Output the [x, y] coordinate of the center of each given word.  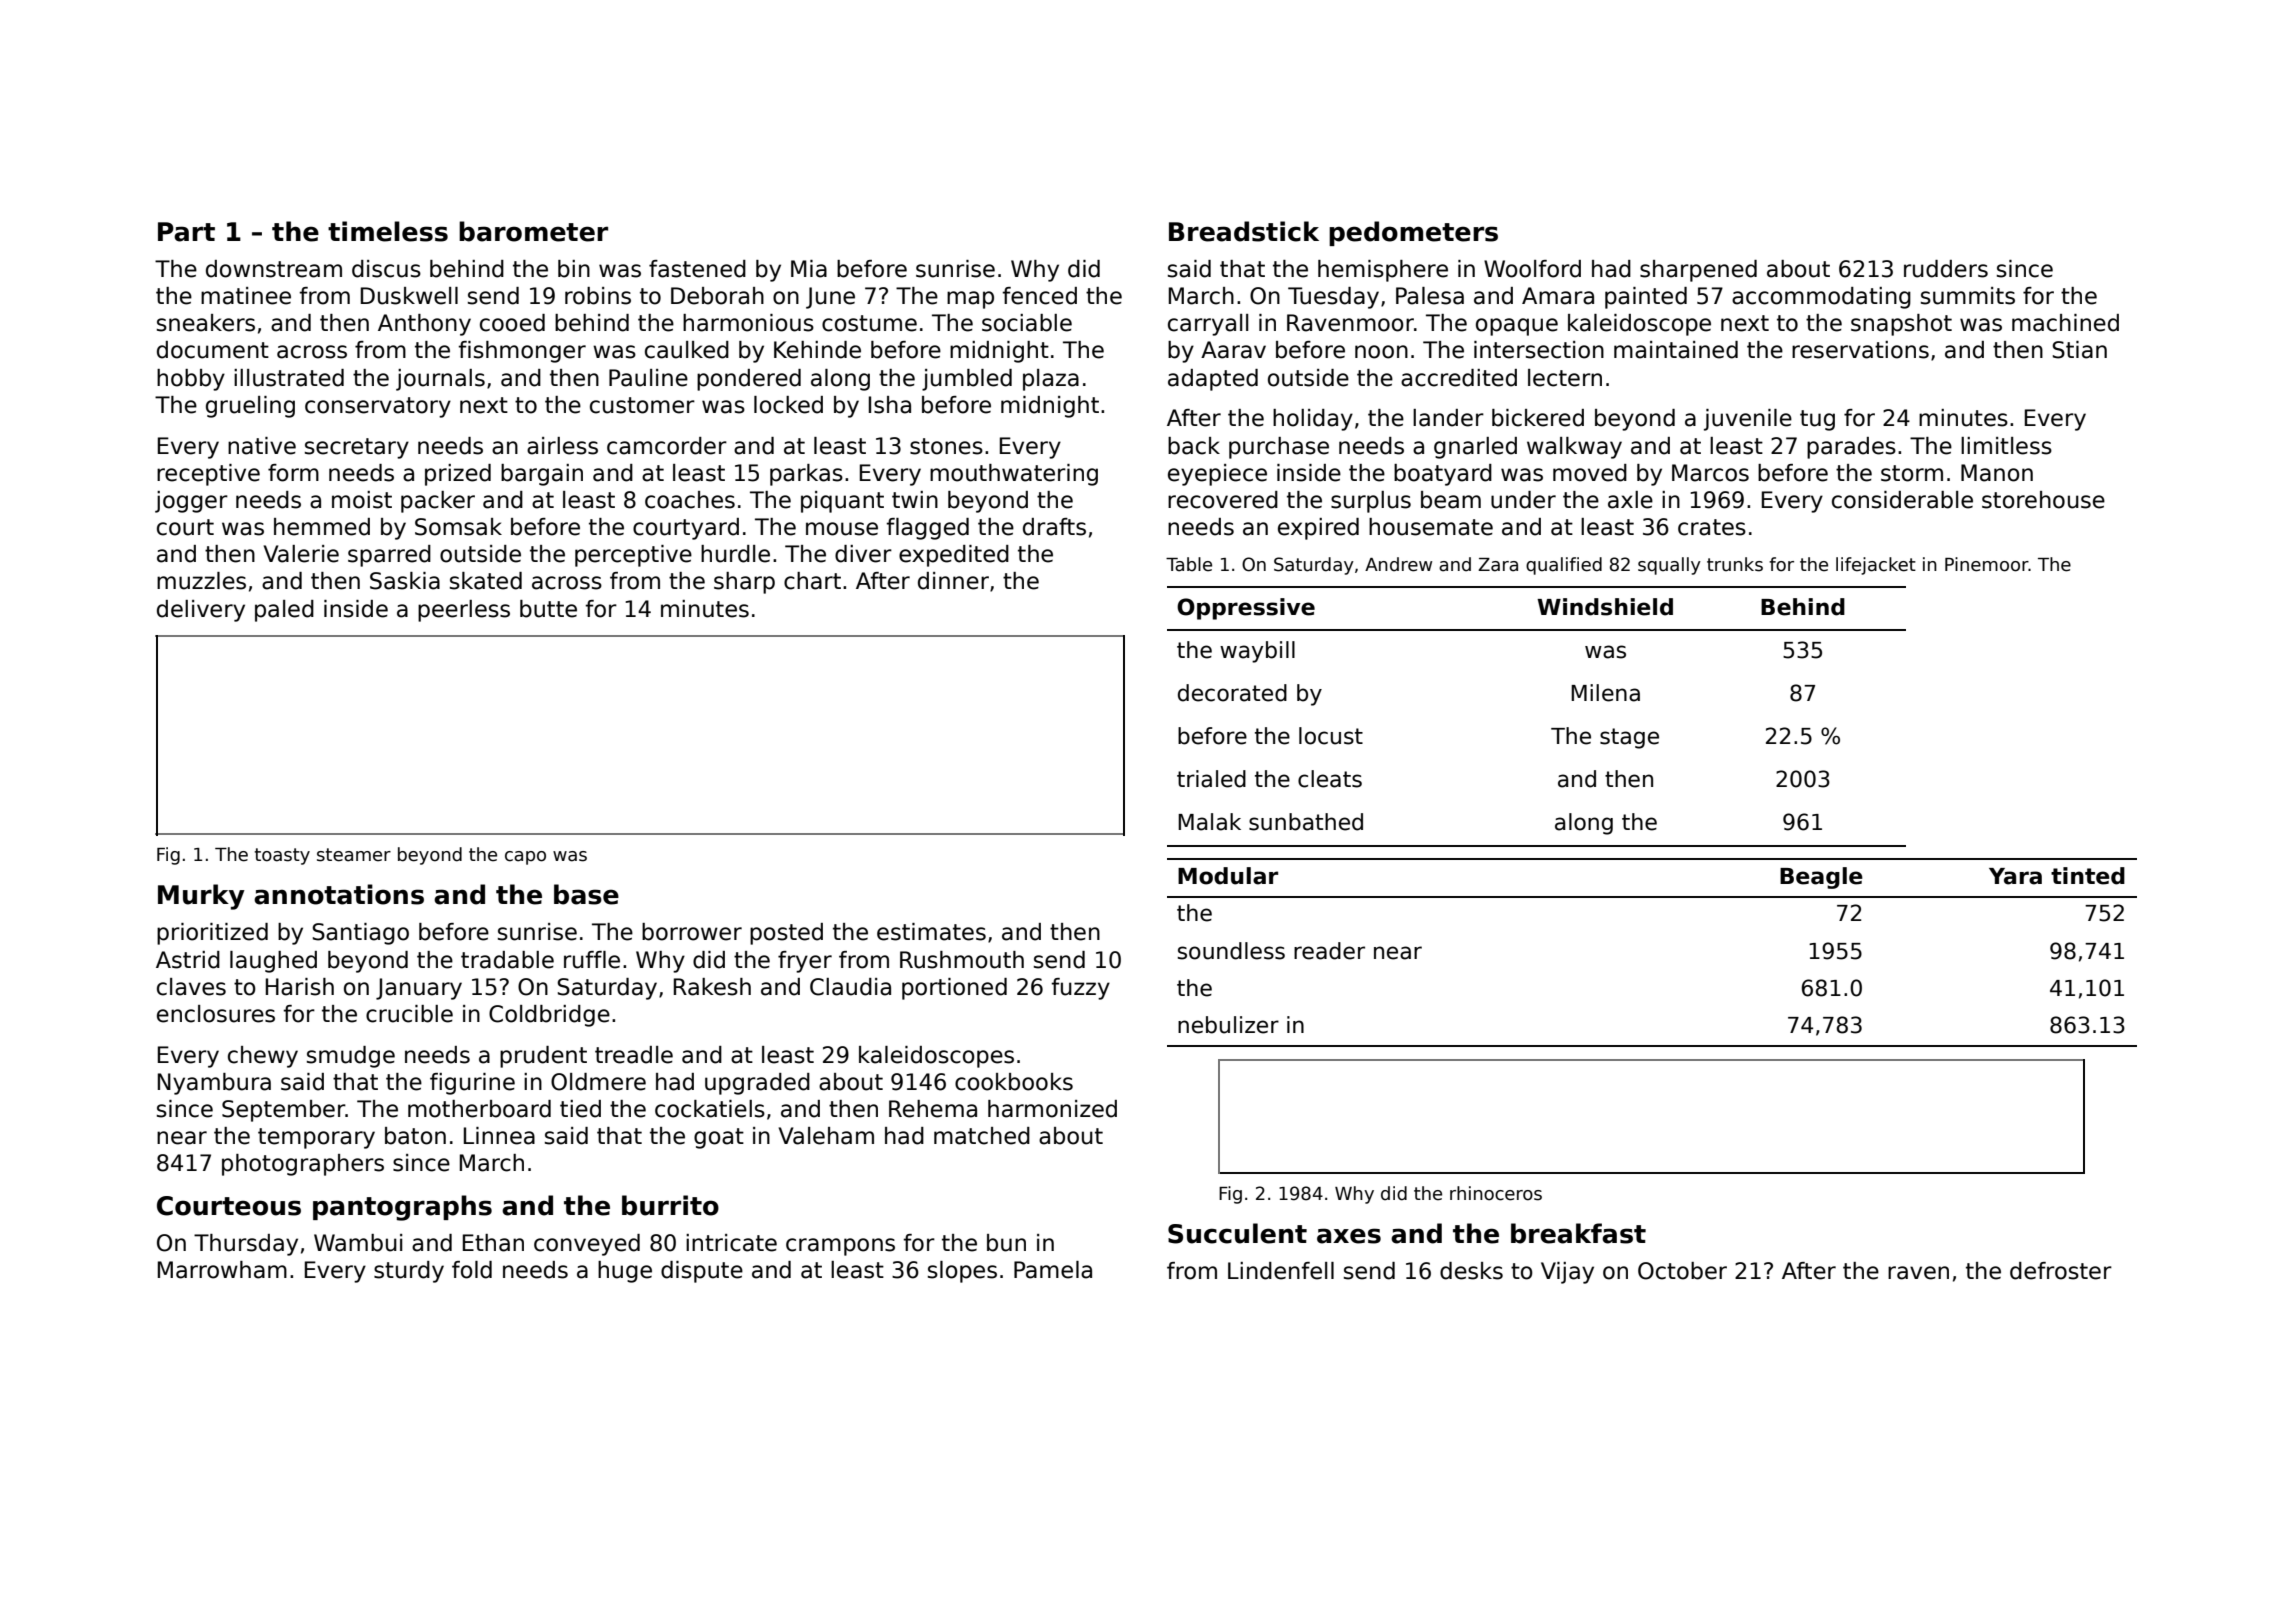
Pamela [1053, 1270]
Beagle [1821, 878]
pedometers [1413, 233]
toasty [282, 856]
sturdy [409, 1272]
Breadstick [1244, 231]
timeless [388, 231]
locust [1331, 736]
